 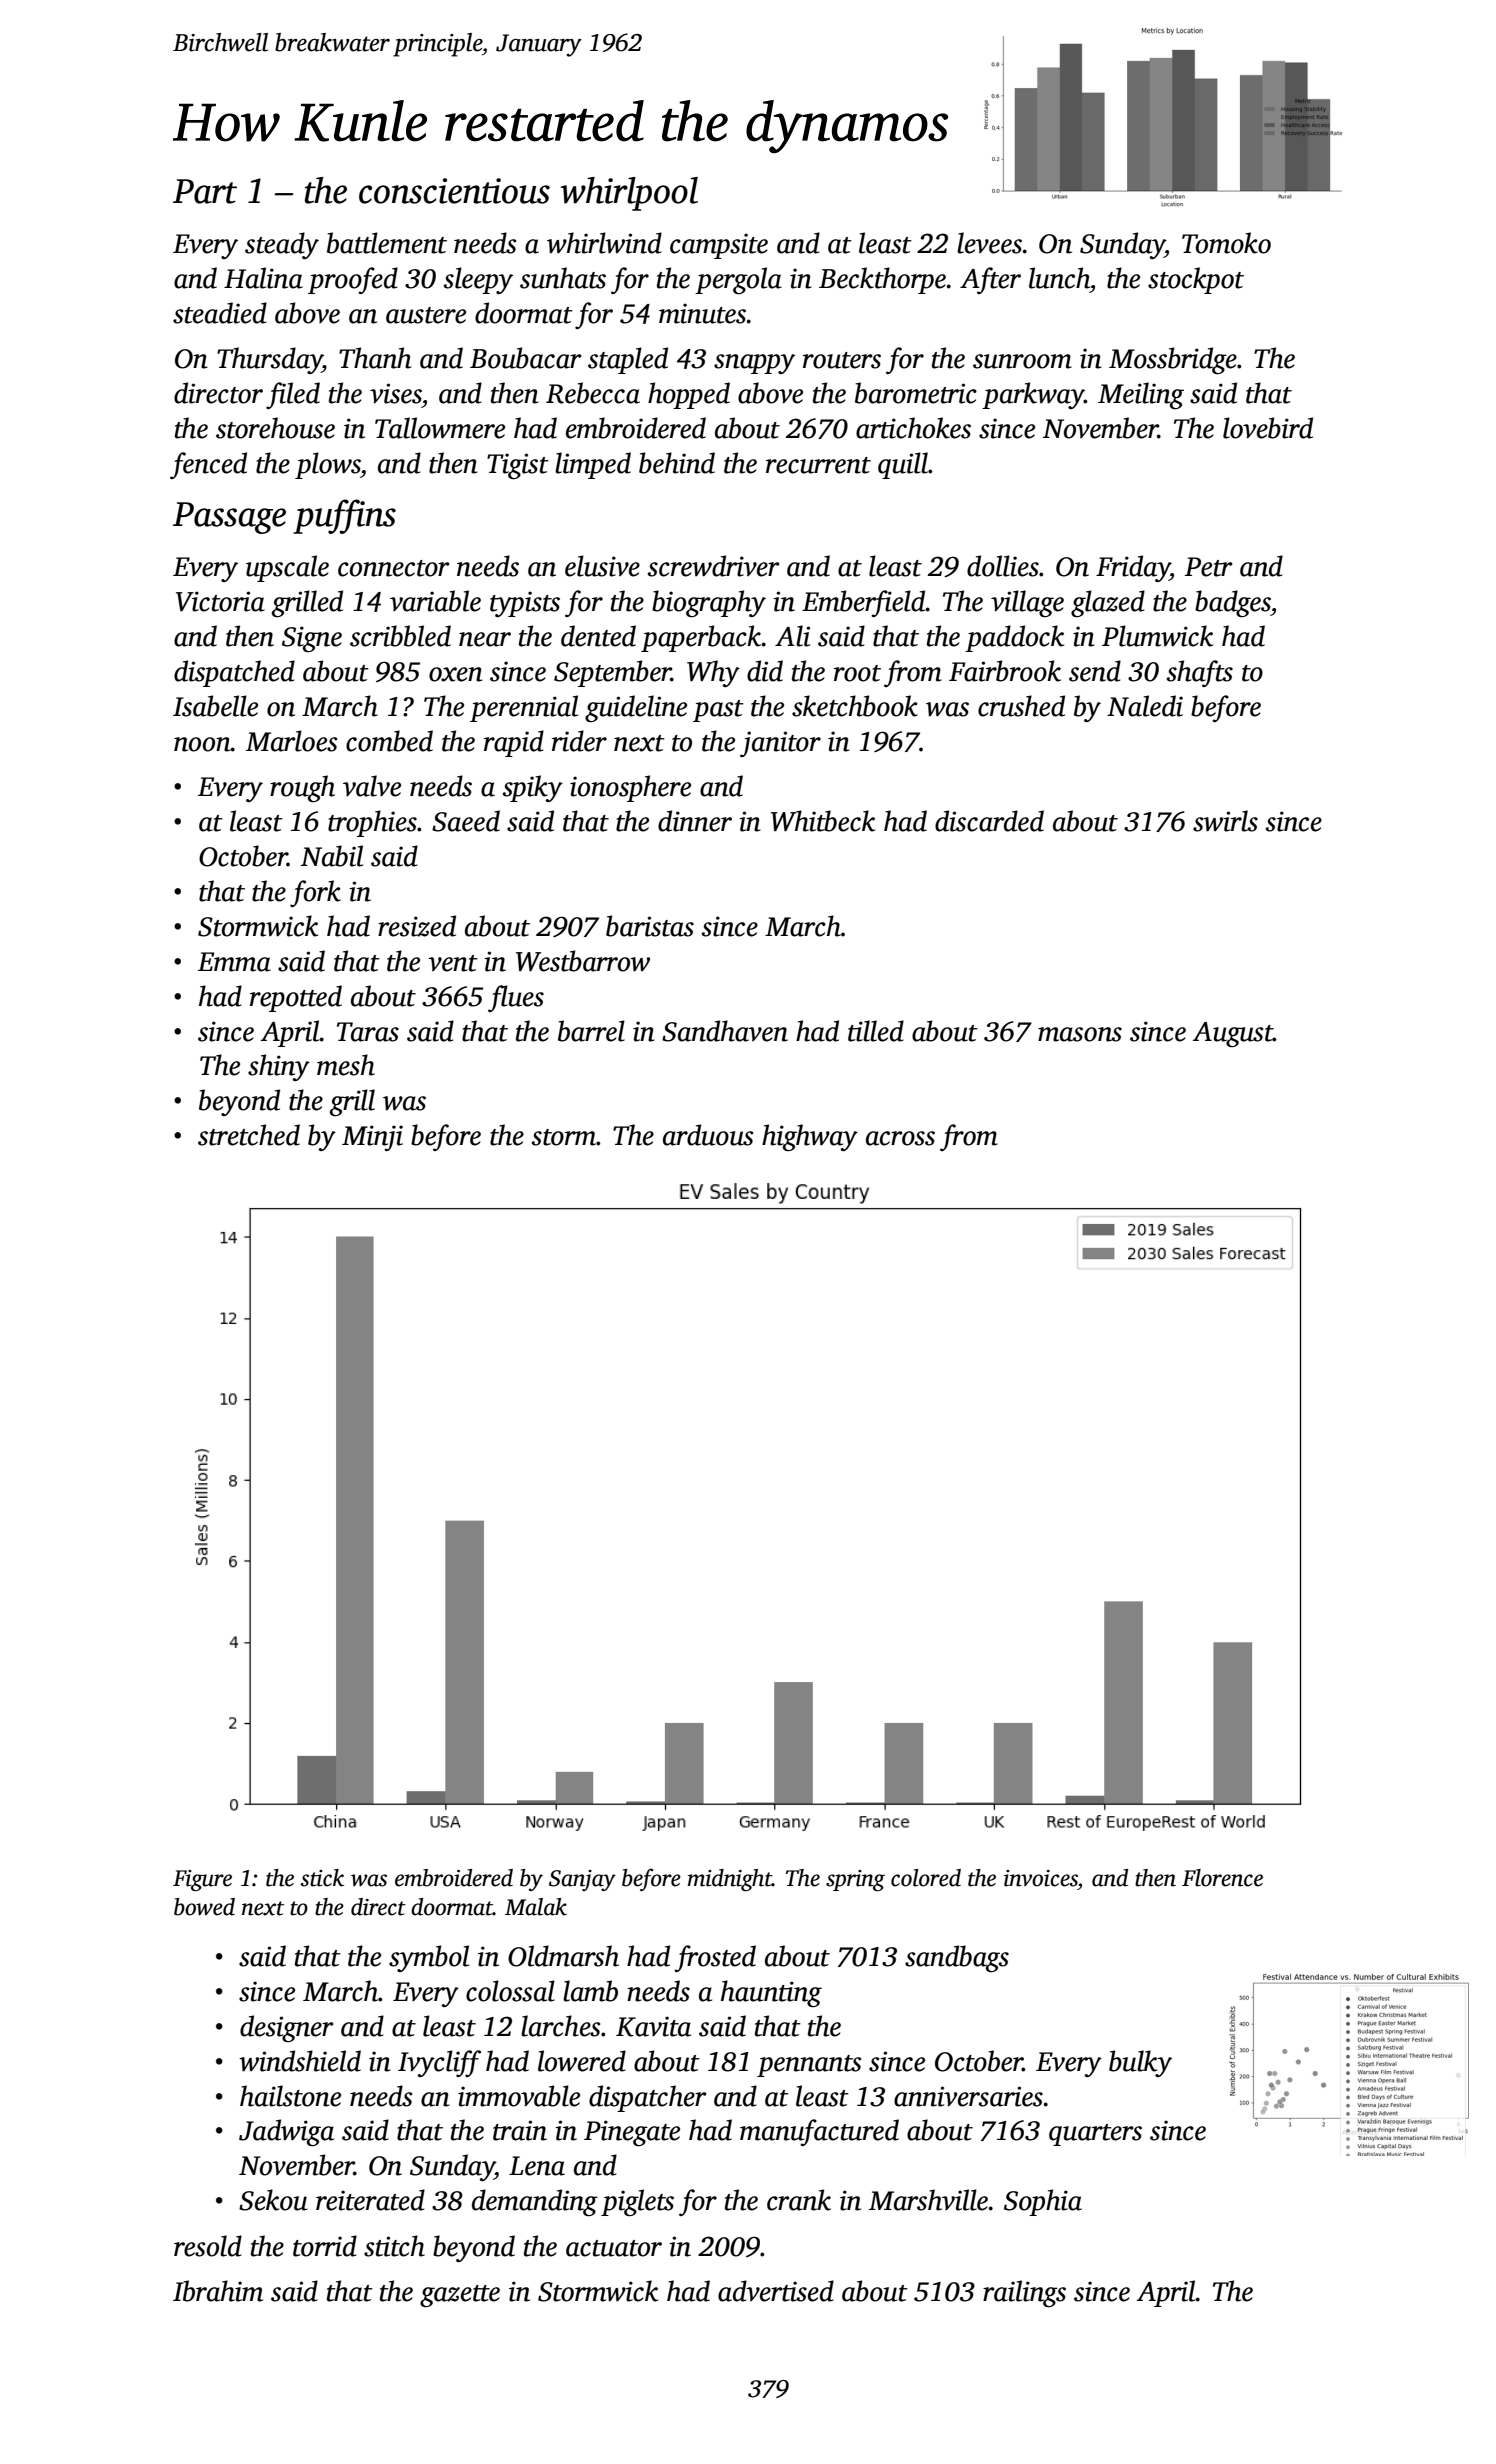 What do you see at coordinates (460, 2296) in the page?
I see `gazette` at bounding box center [460, 2296].
